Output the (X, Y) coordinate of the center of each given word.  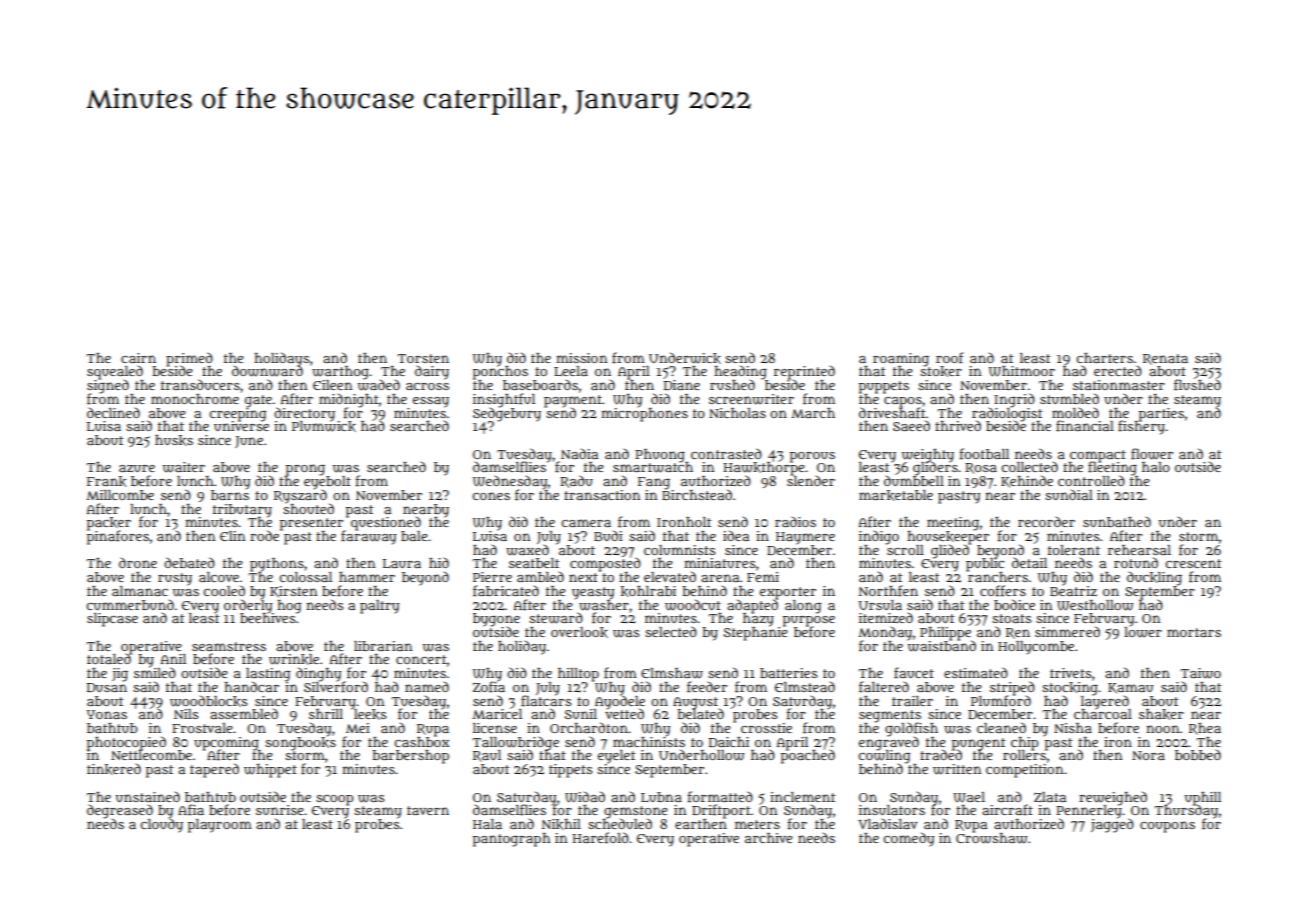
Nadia (579, 453)
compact (1098, 456)
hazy (758, 620)
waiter (184, 467)
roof (950, 357)
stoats (1011, 618)
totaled (109, 659)
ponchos (500, 373)
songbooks (300, 743)
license (495, 728)
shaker (1161, 714)
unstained (148, 796)
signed (108, 386)
